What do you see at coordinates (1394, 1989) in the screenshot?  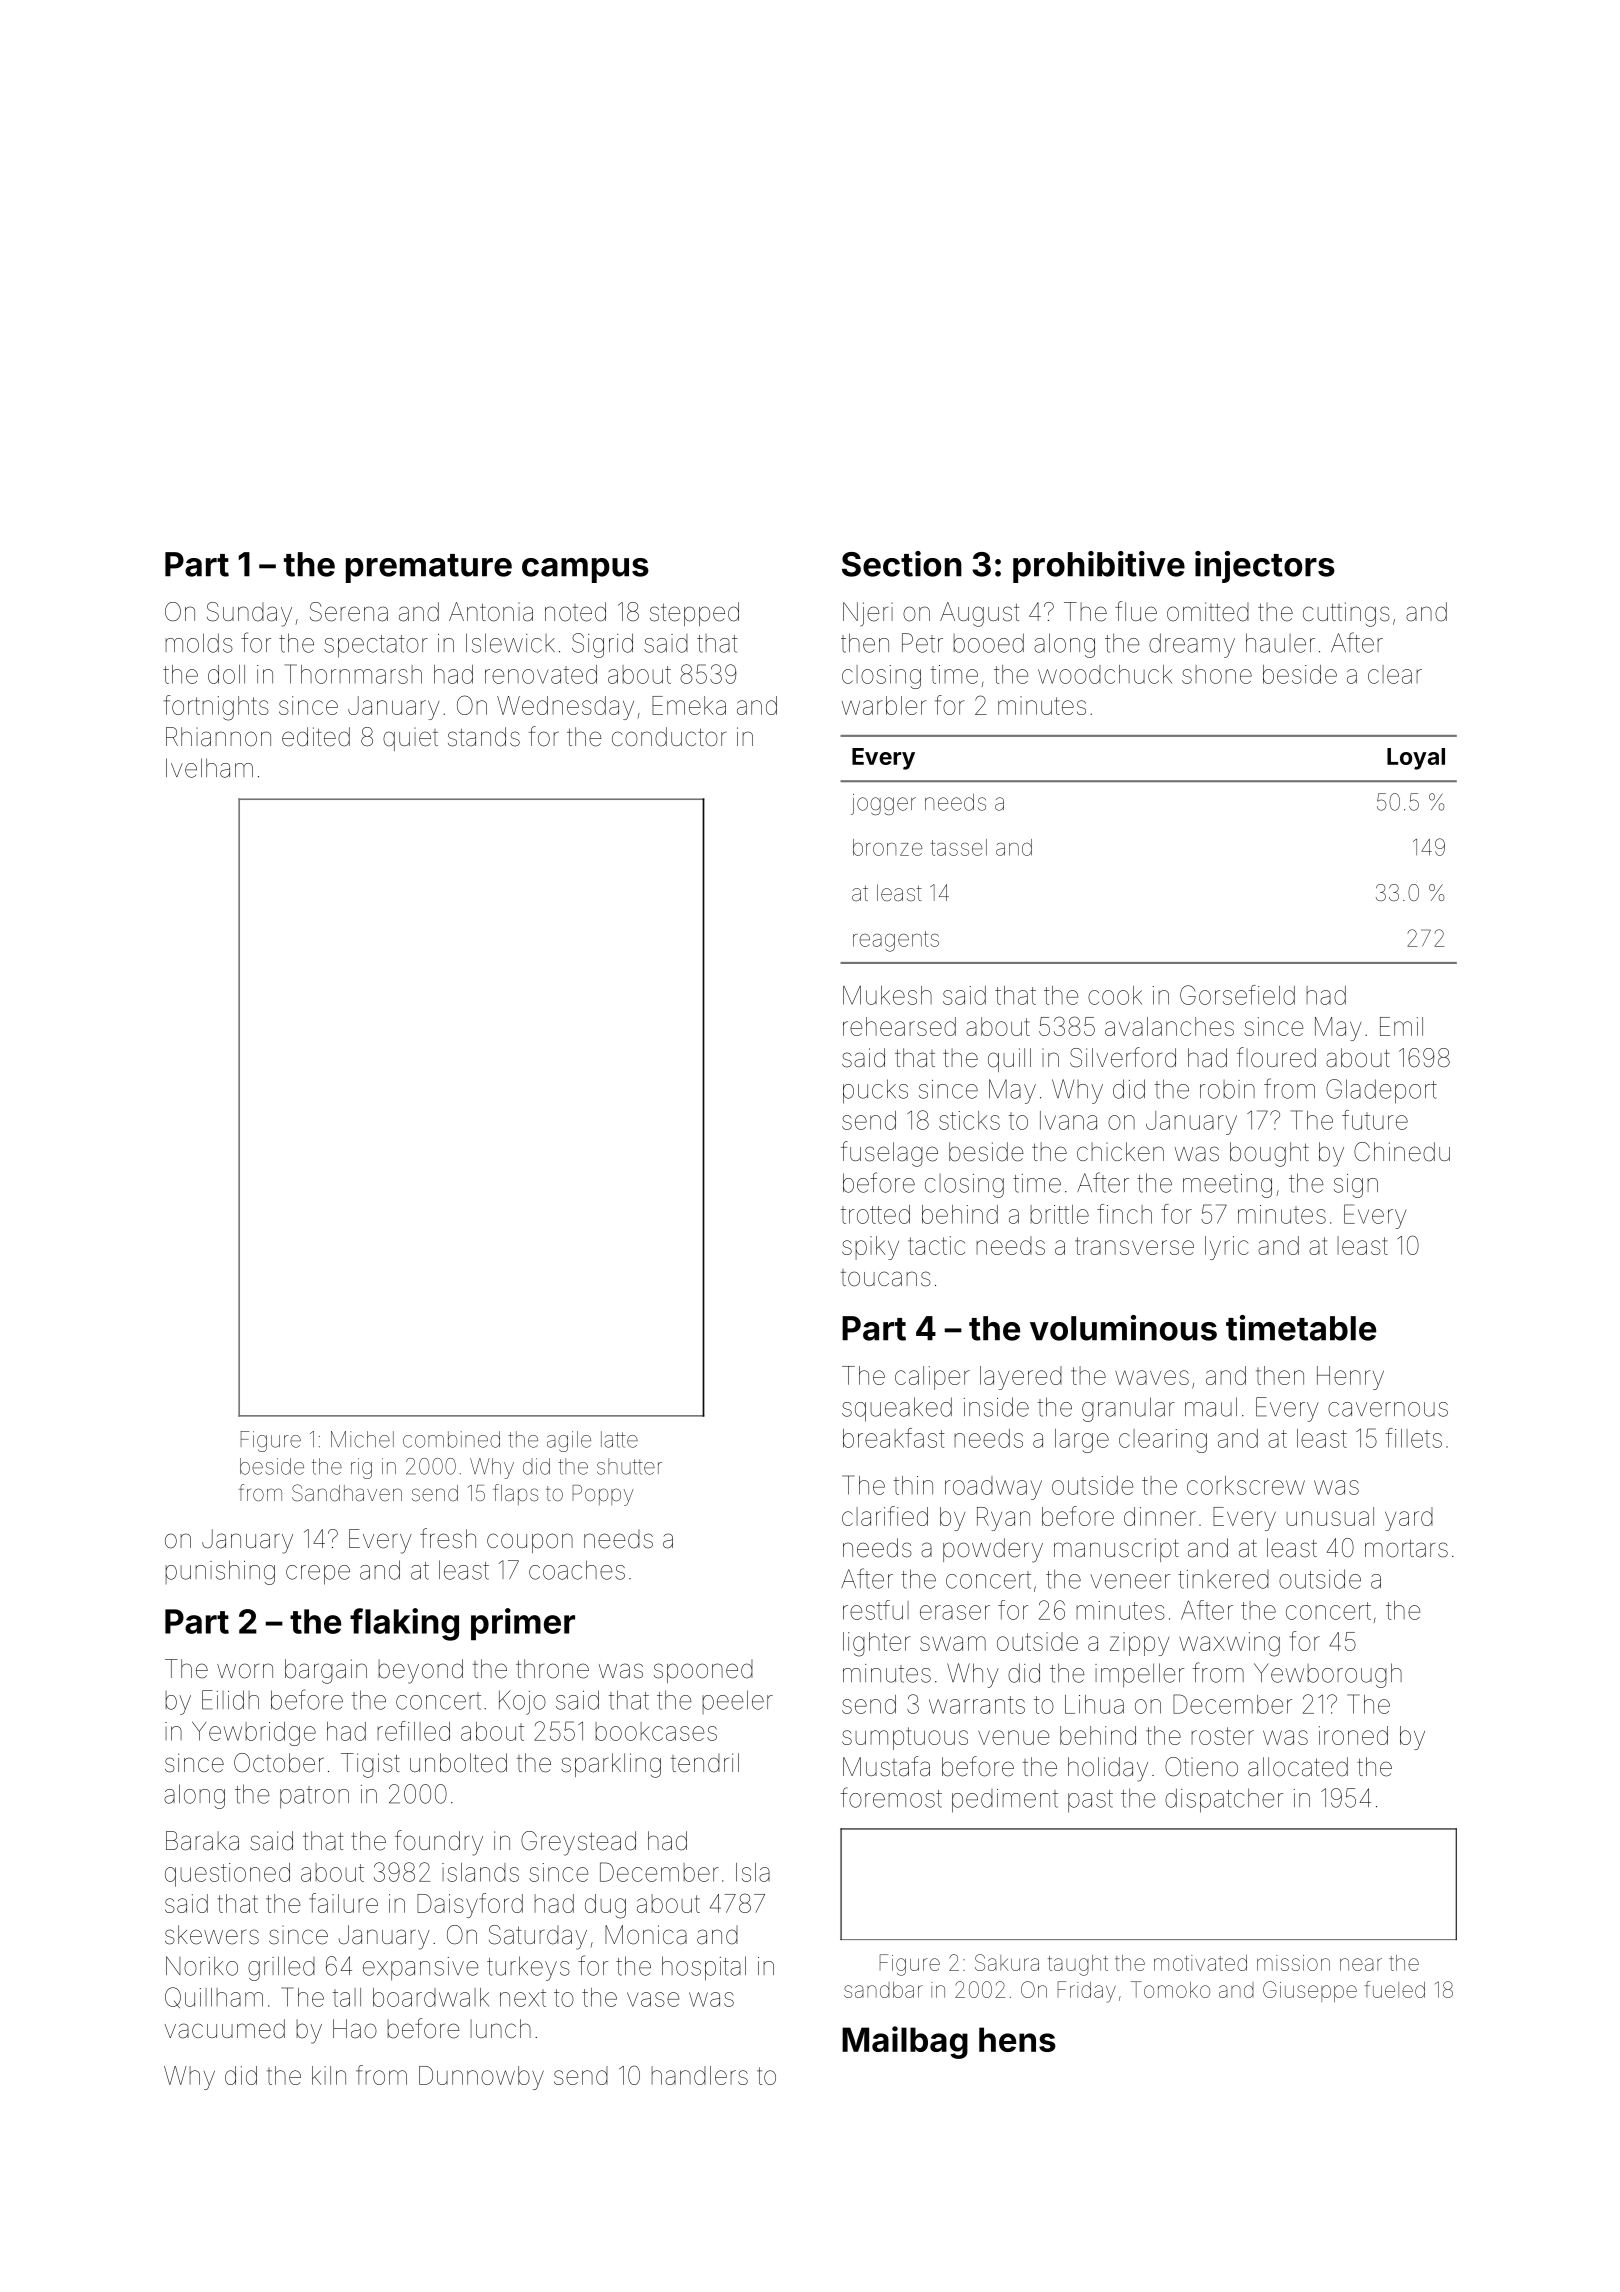 I see `fueled` at bounding box center [1394, 1989].
